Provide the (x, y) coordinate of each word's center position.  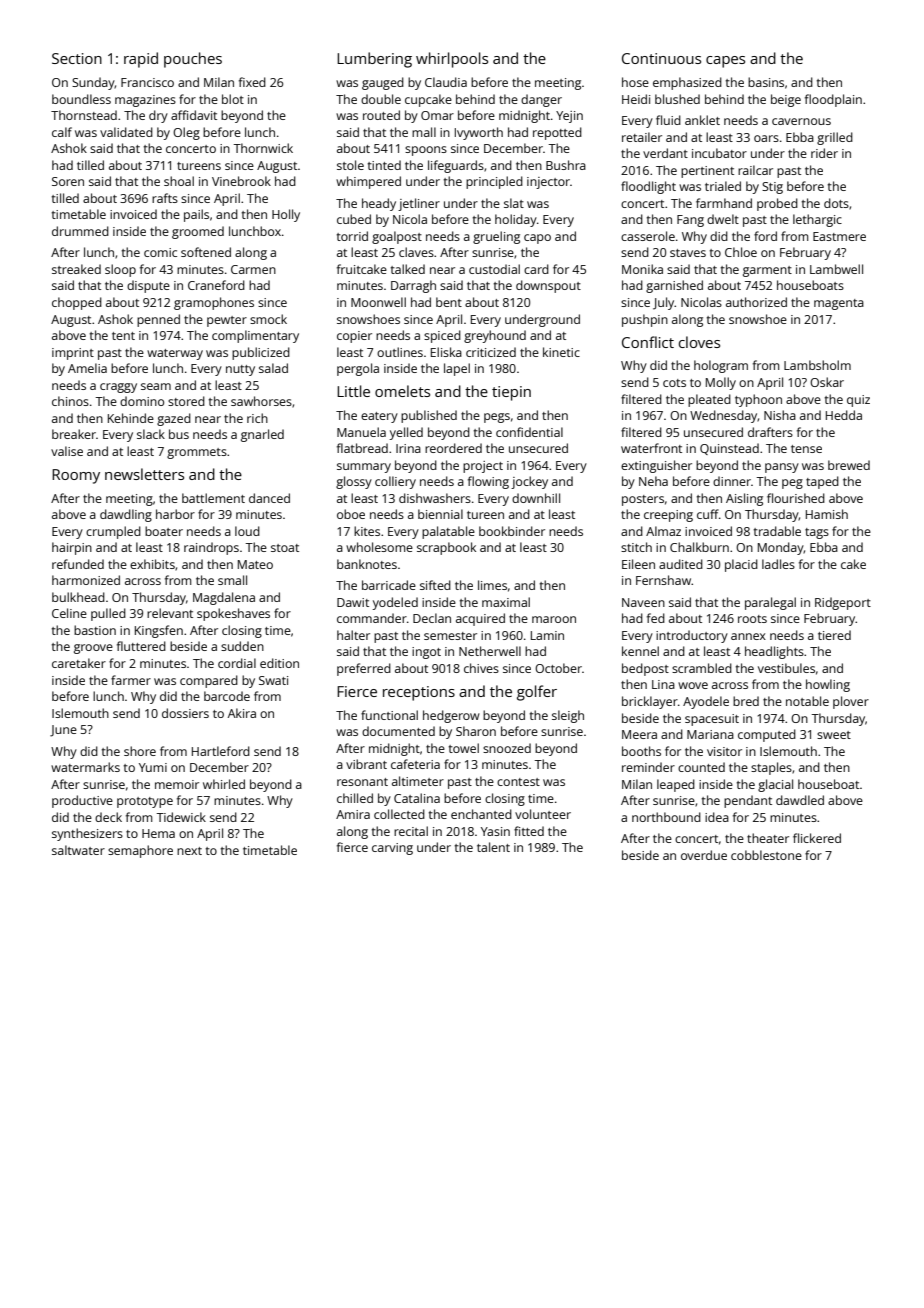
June (63, 731)
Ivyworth (479, 133)
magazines (145, 101)
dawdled (800, 800)
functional (389, 715)
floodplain (833, 100)
